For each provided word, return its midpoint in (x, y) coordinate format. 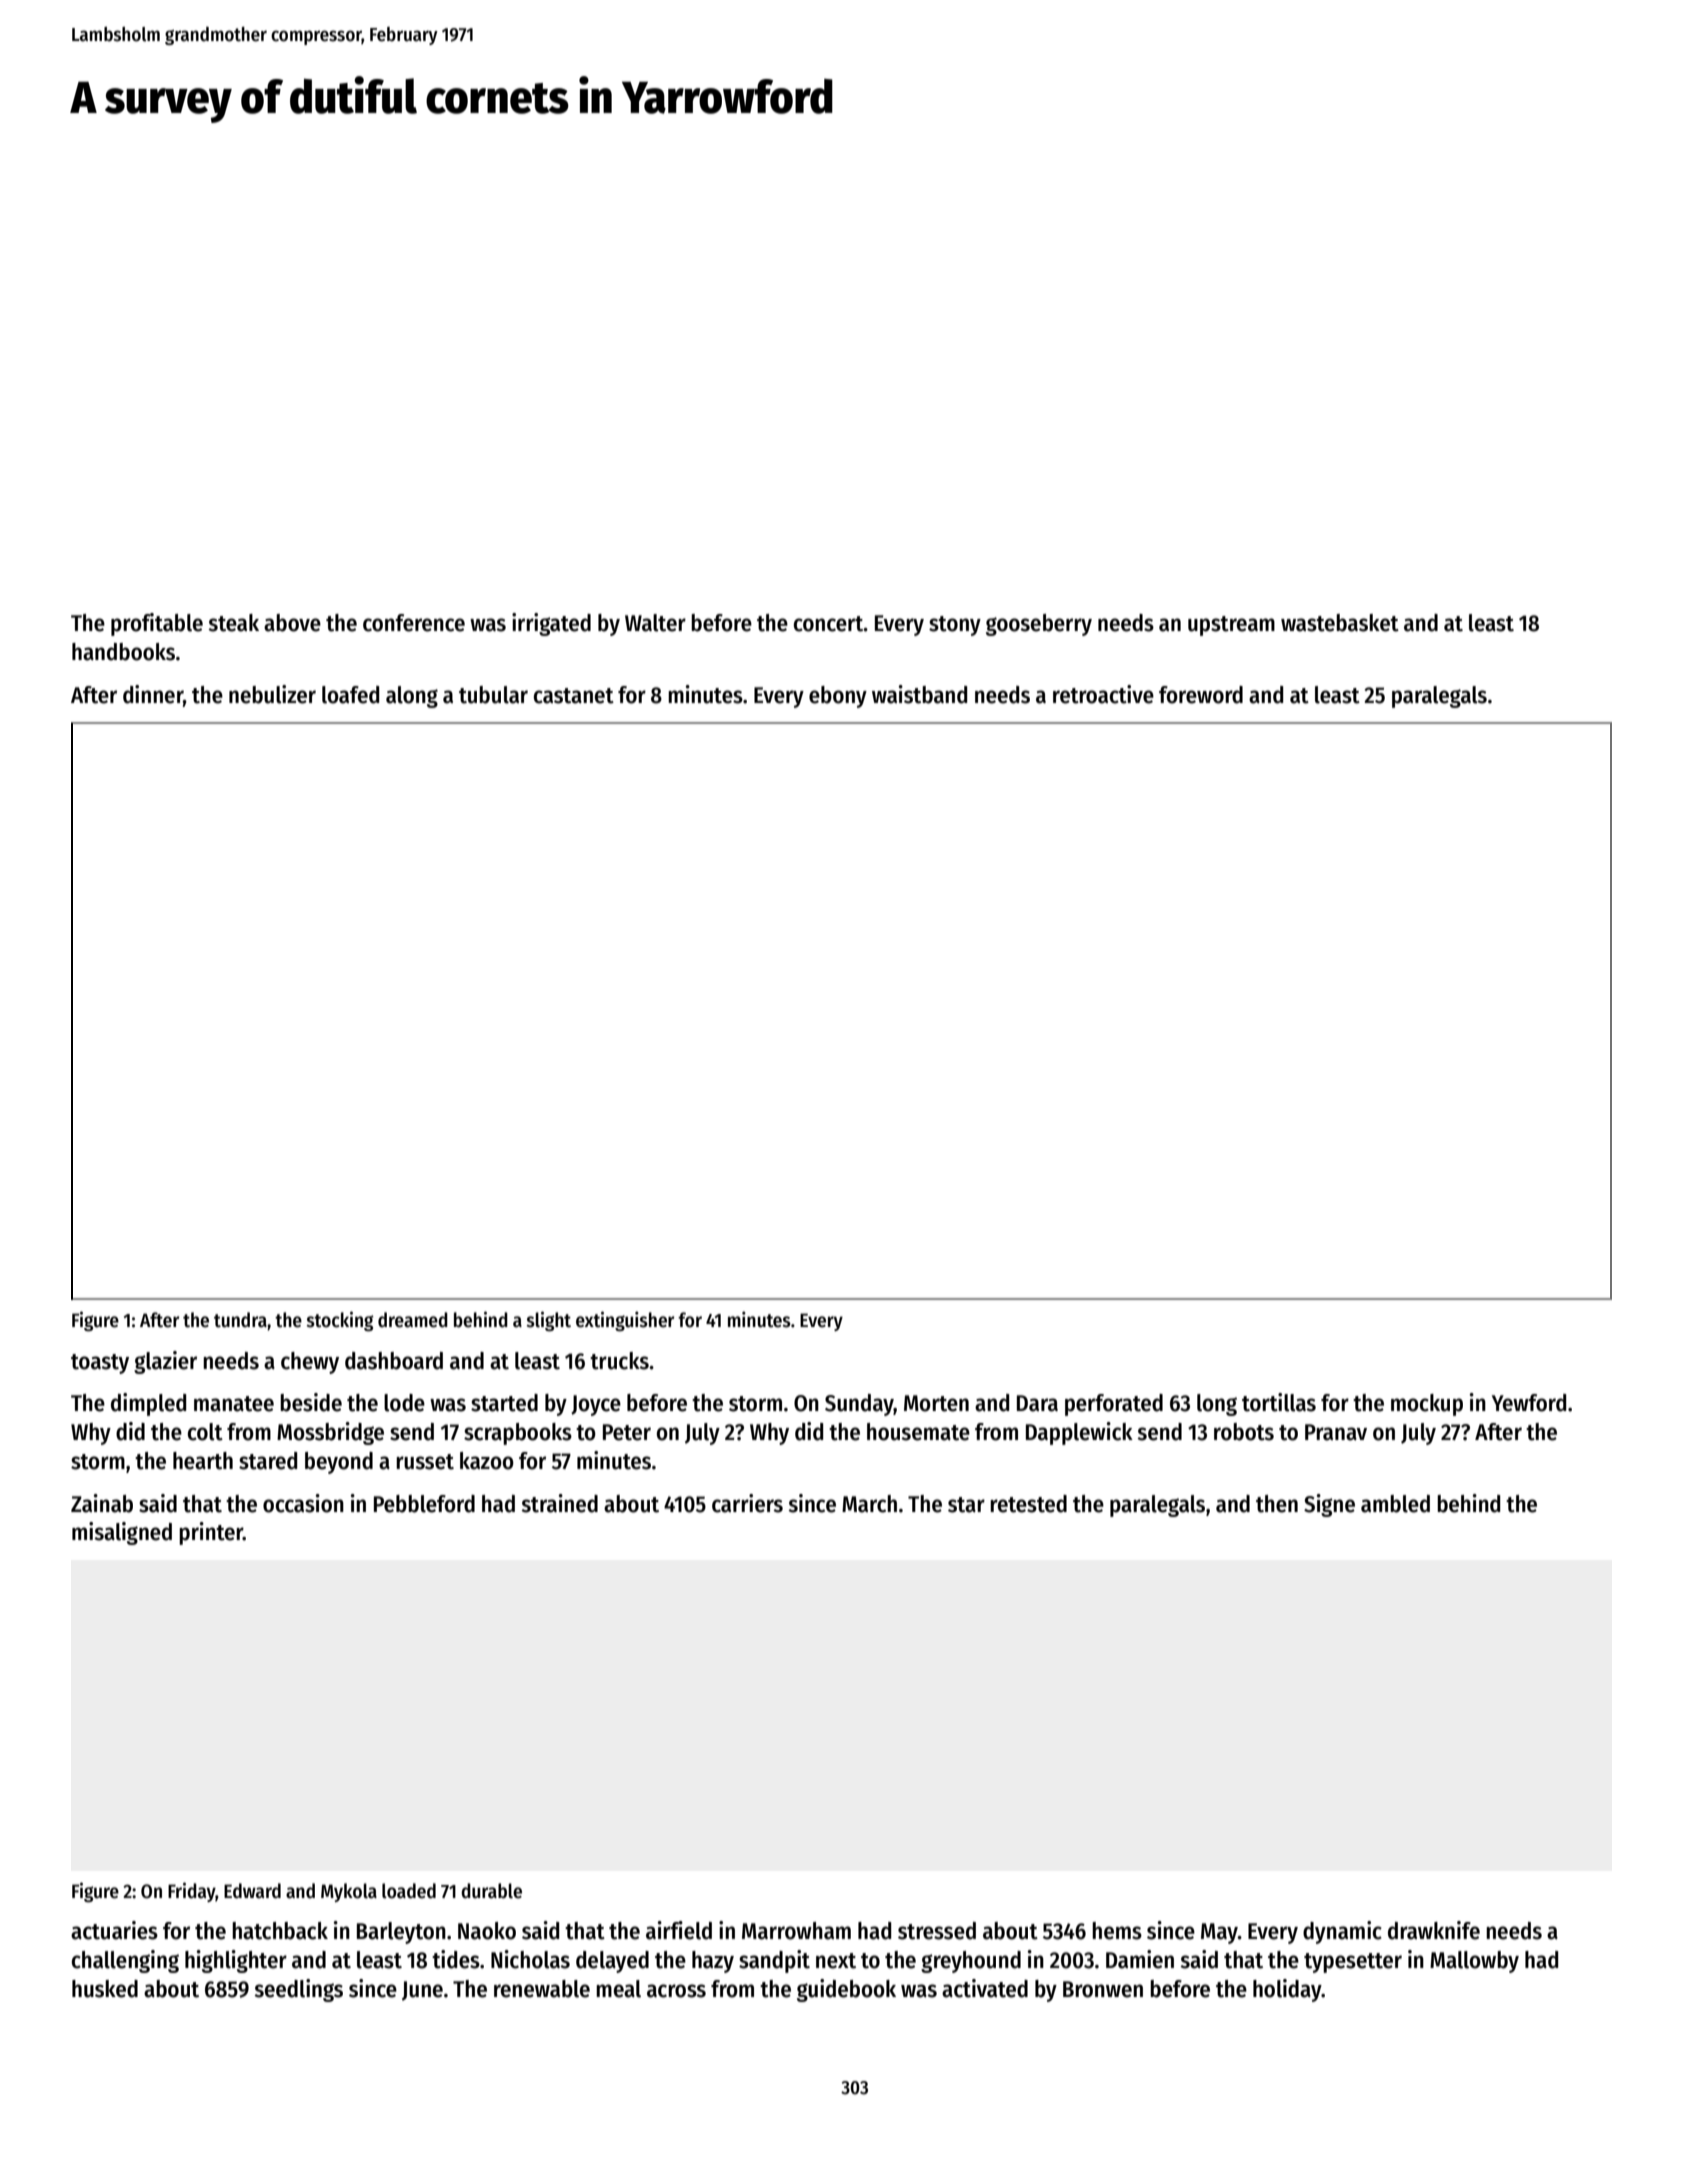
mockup (1427, 1405)
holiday (1287, 1990)
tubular (493, 695)
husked (105, 1989)
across (676, 1991)
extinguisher (625, 1321)
